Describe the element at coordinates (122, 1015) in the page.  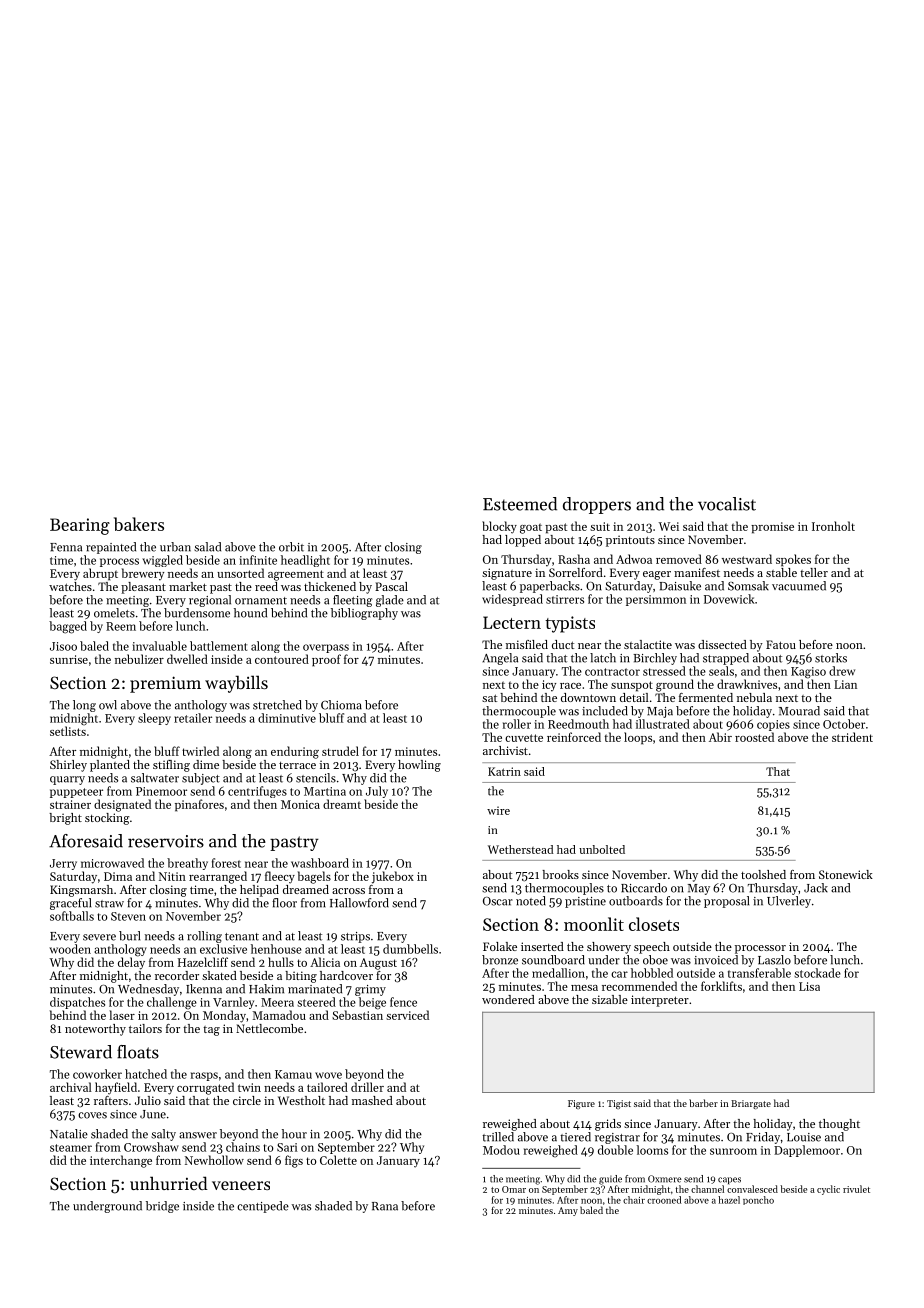
I see `laser` at that location.
